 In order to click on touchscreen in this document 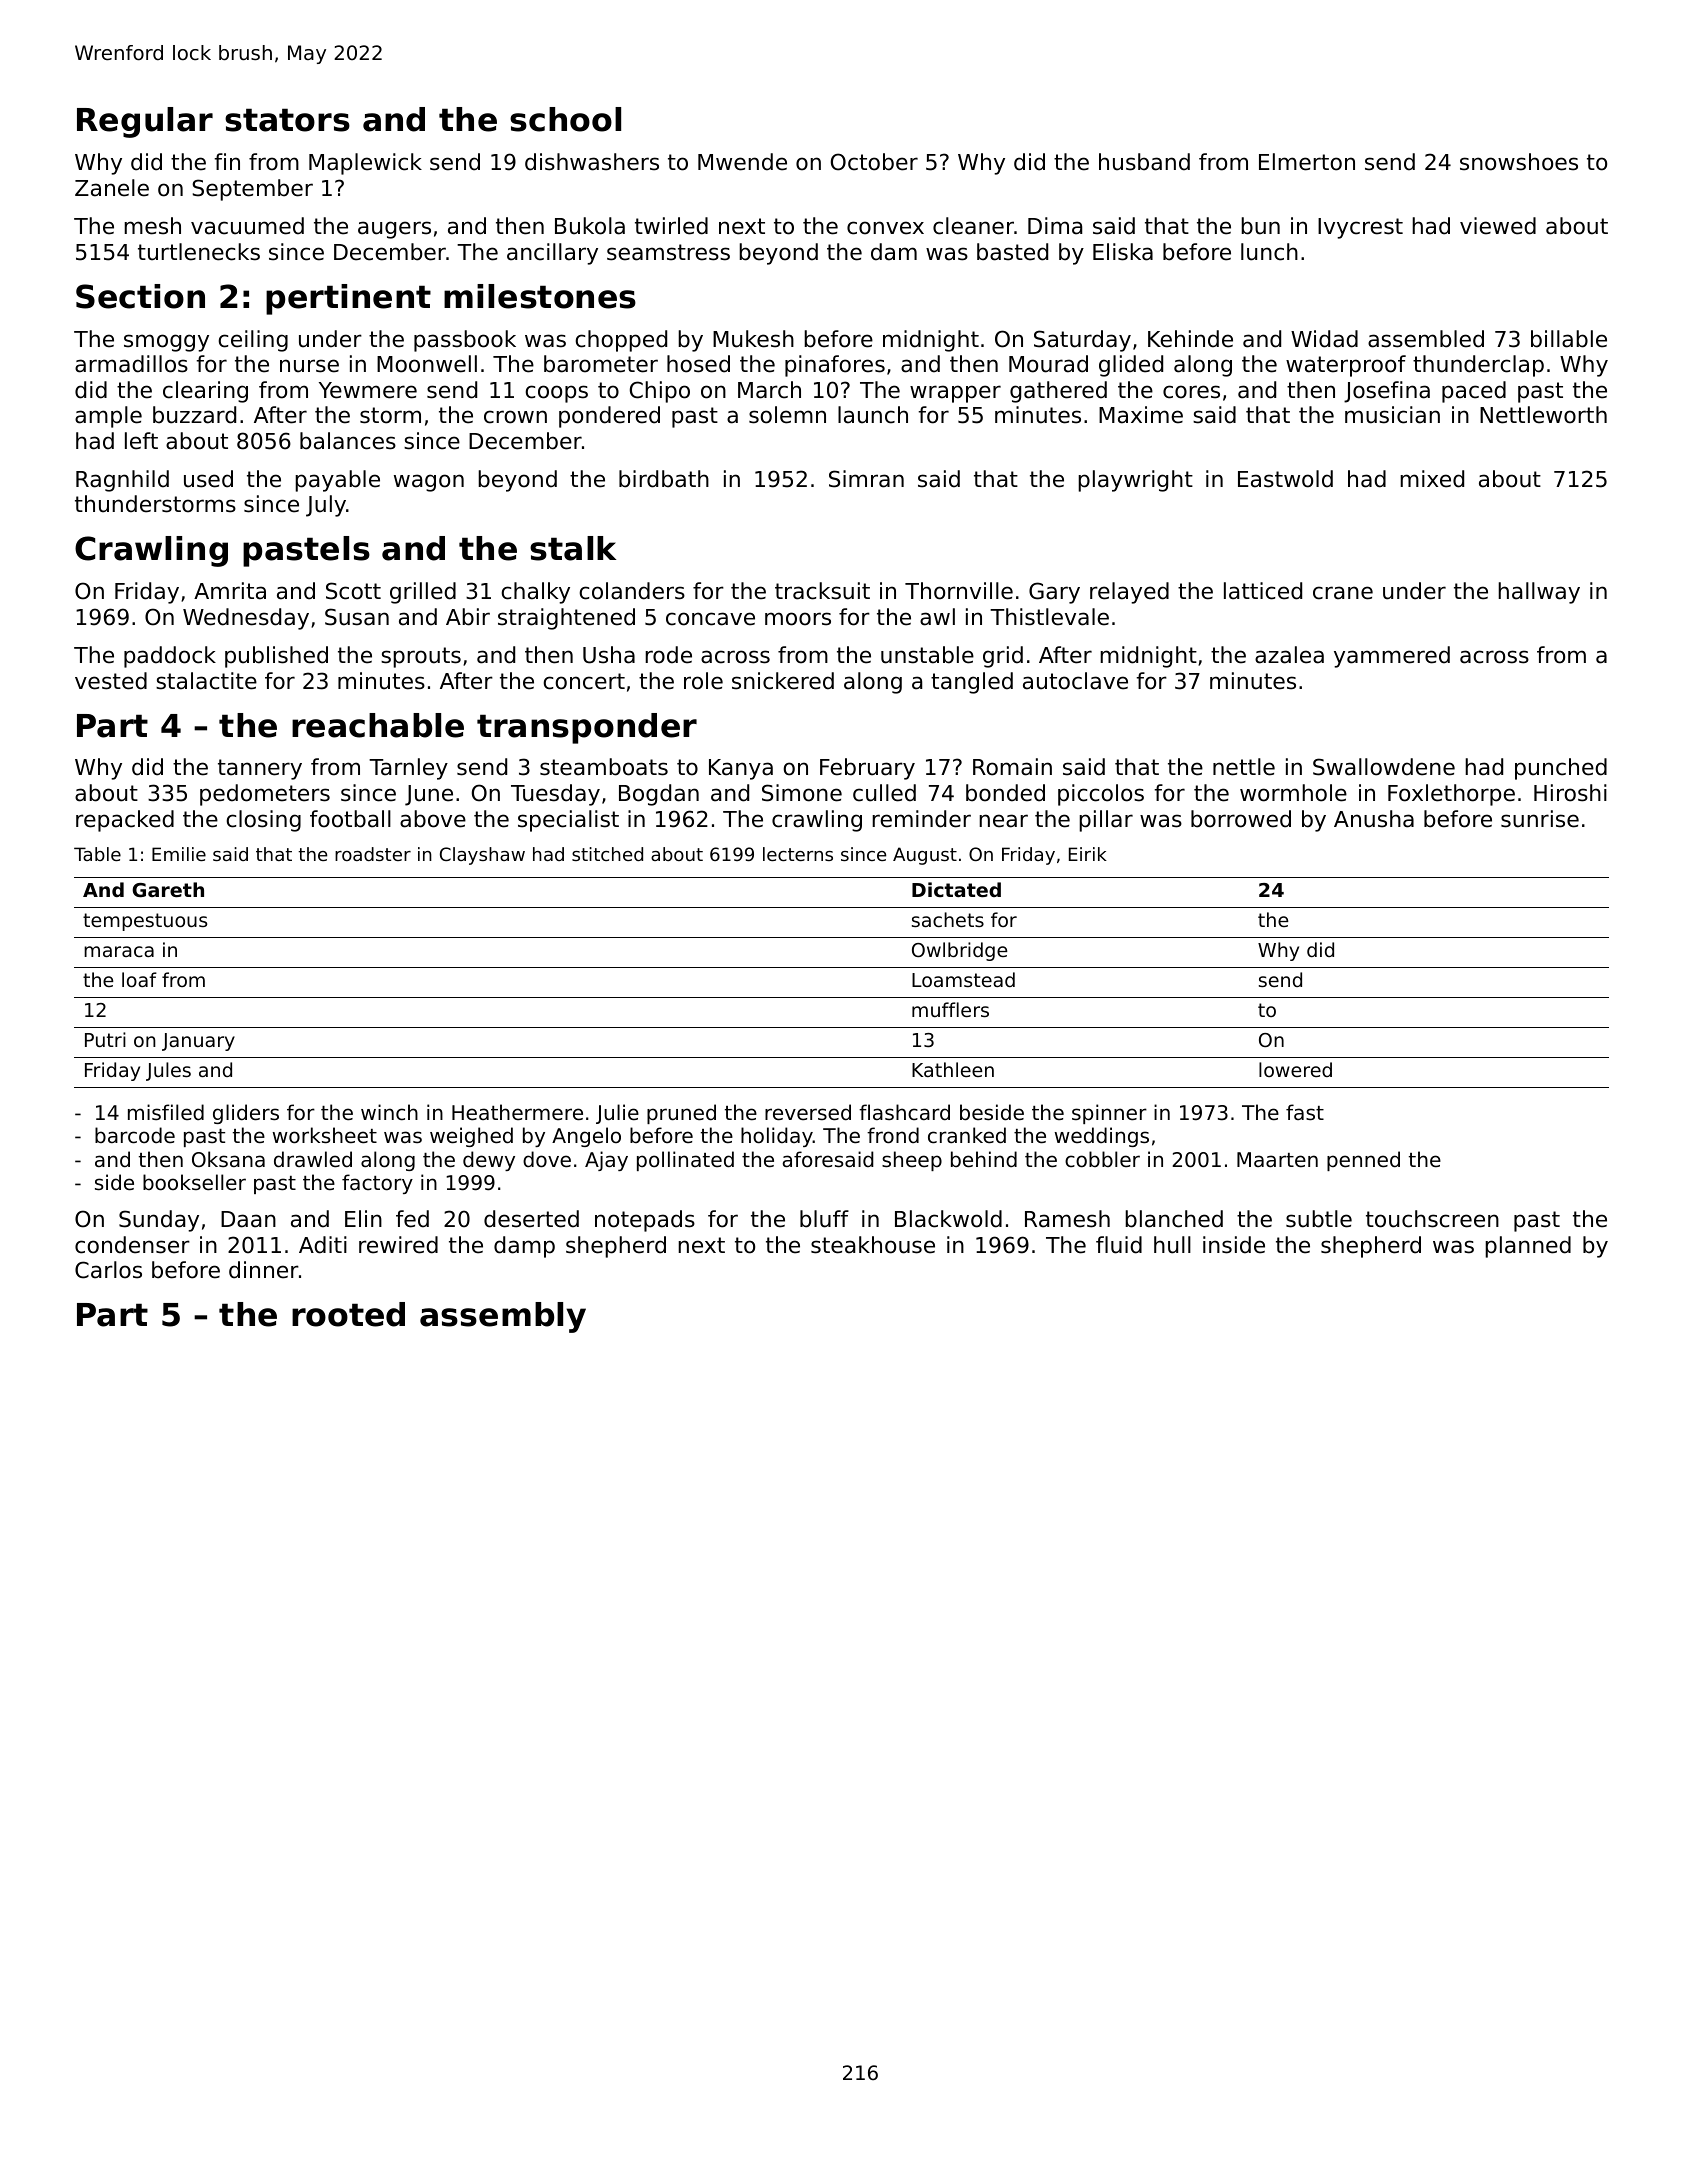, I will do `click(1432, 1219)`.
